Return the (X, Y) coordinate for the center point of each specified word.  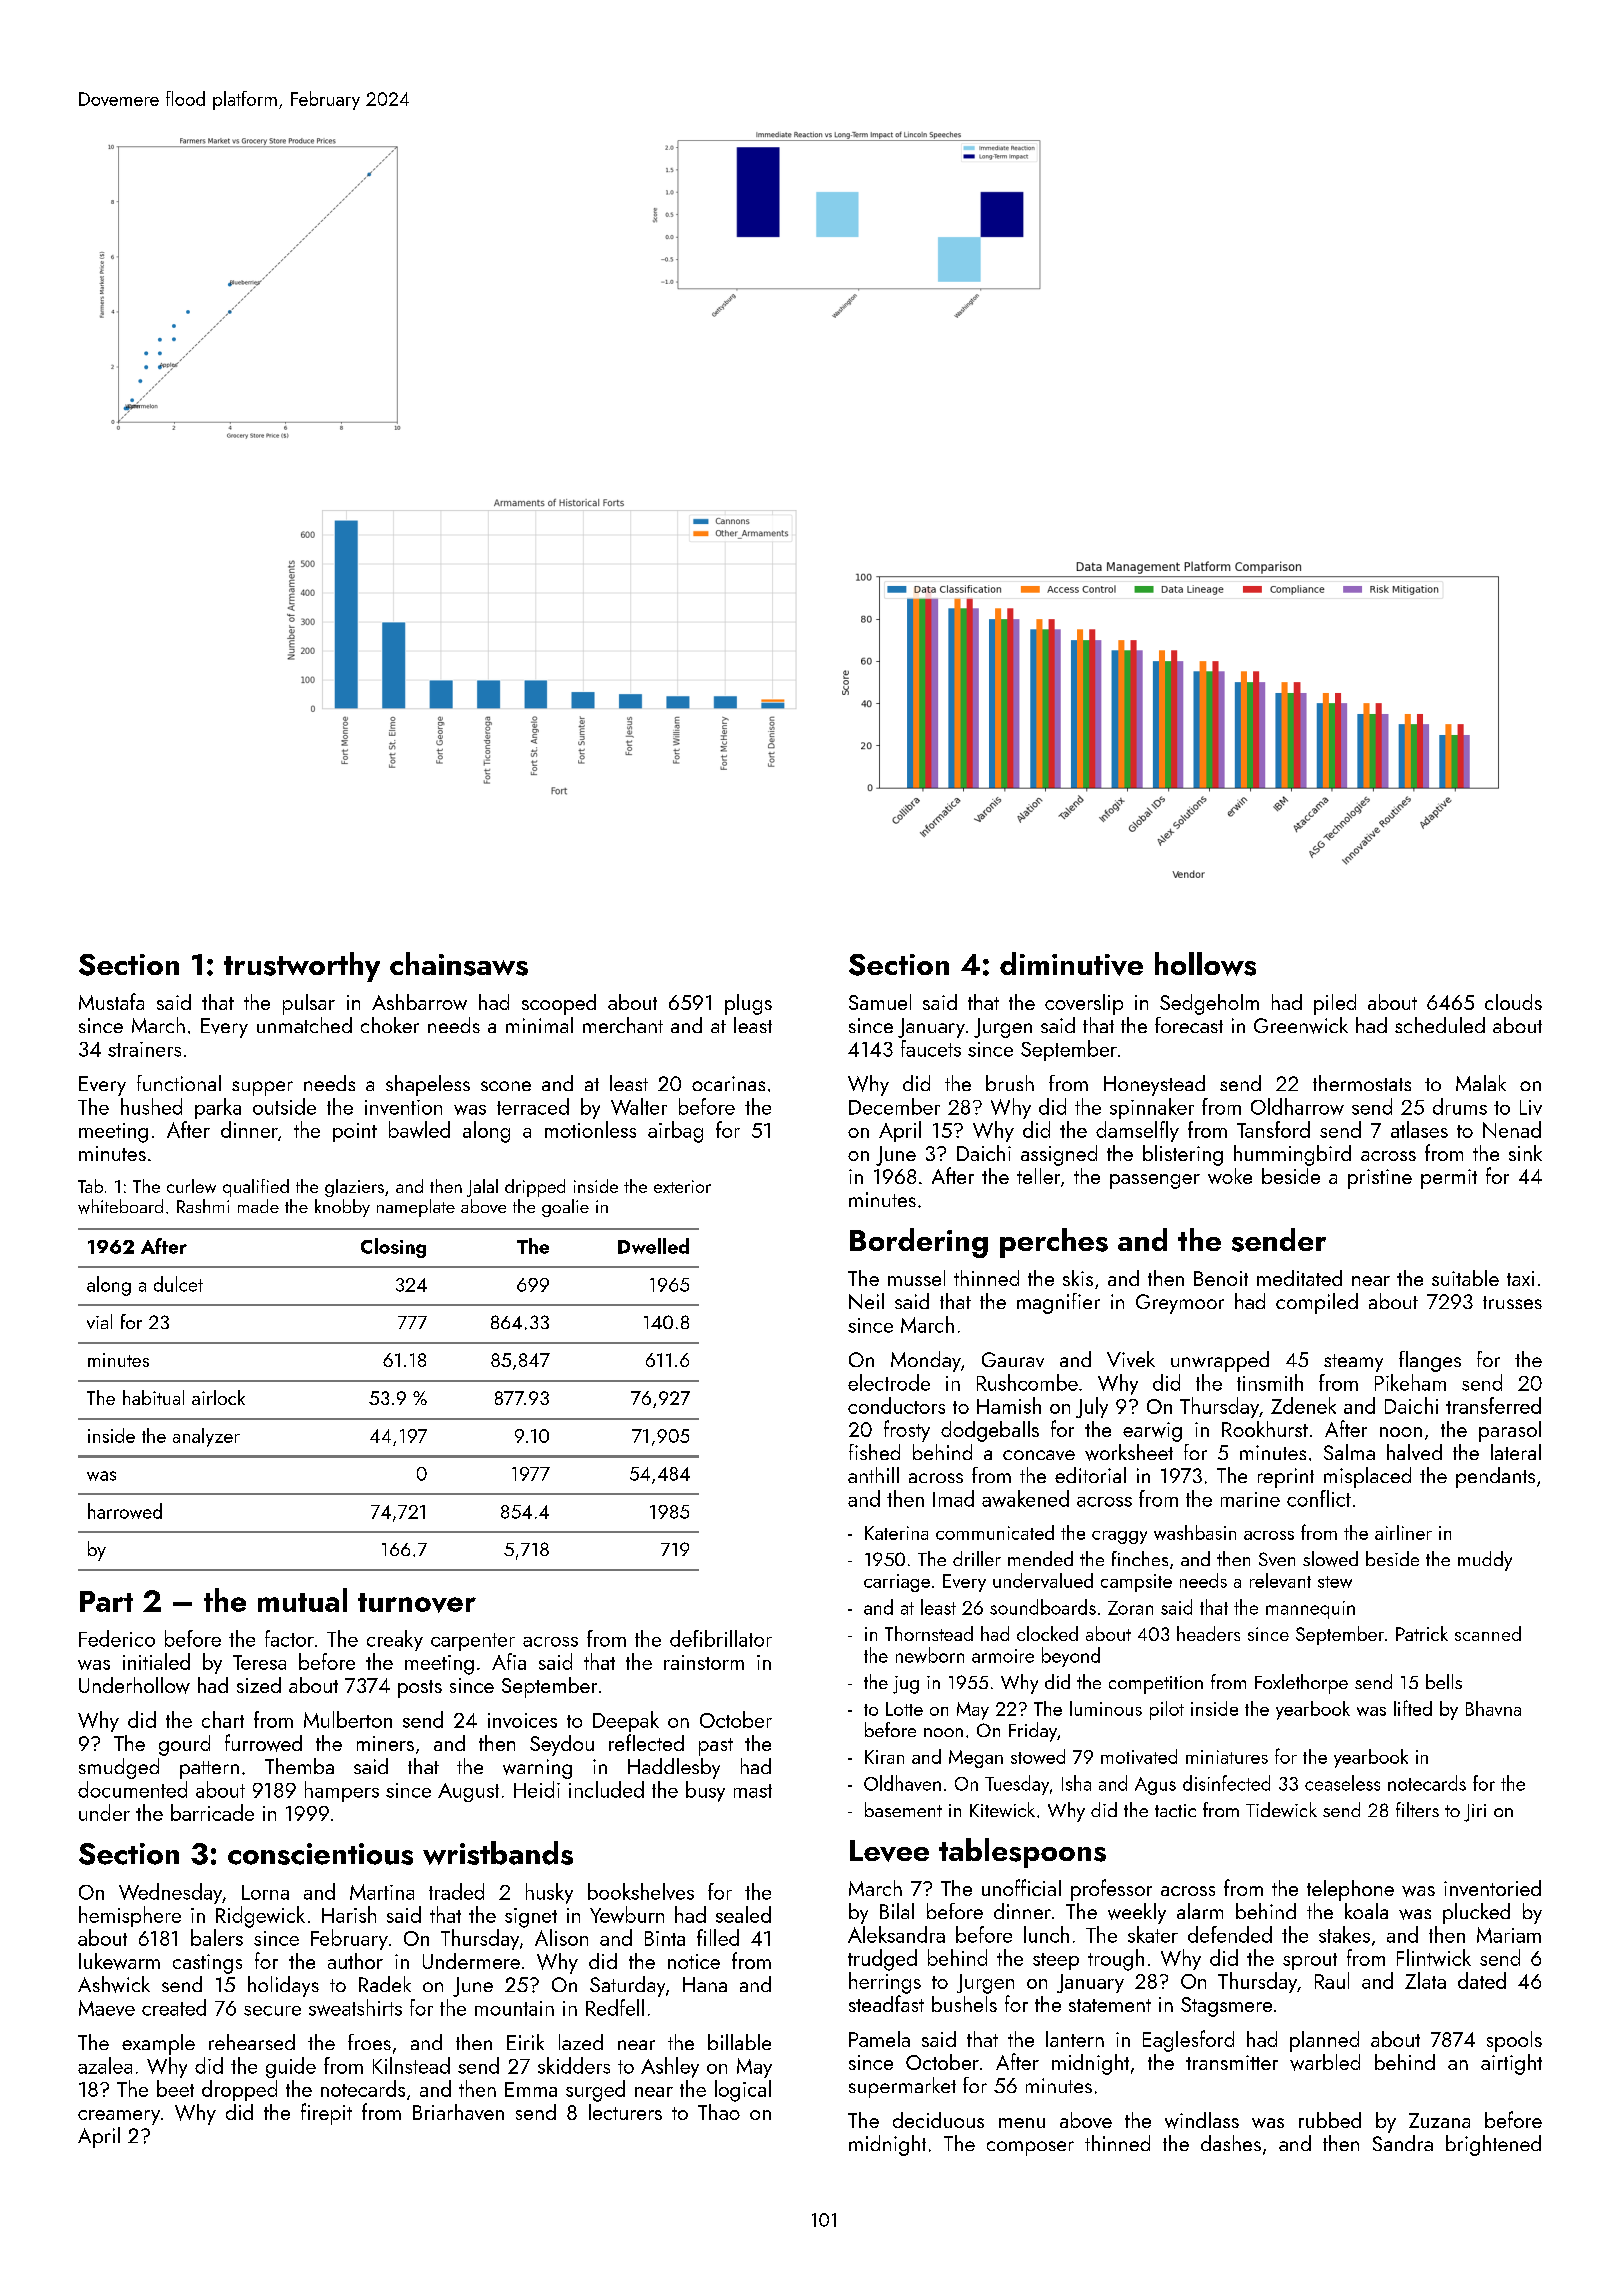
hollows (1205, 964)
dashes (1231, 2143)
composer (1030, 2148)
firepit (326, 2114)
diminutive (1071, 964)
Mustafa (111, 1001)
